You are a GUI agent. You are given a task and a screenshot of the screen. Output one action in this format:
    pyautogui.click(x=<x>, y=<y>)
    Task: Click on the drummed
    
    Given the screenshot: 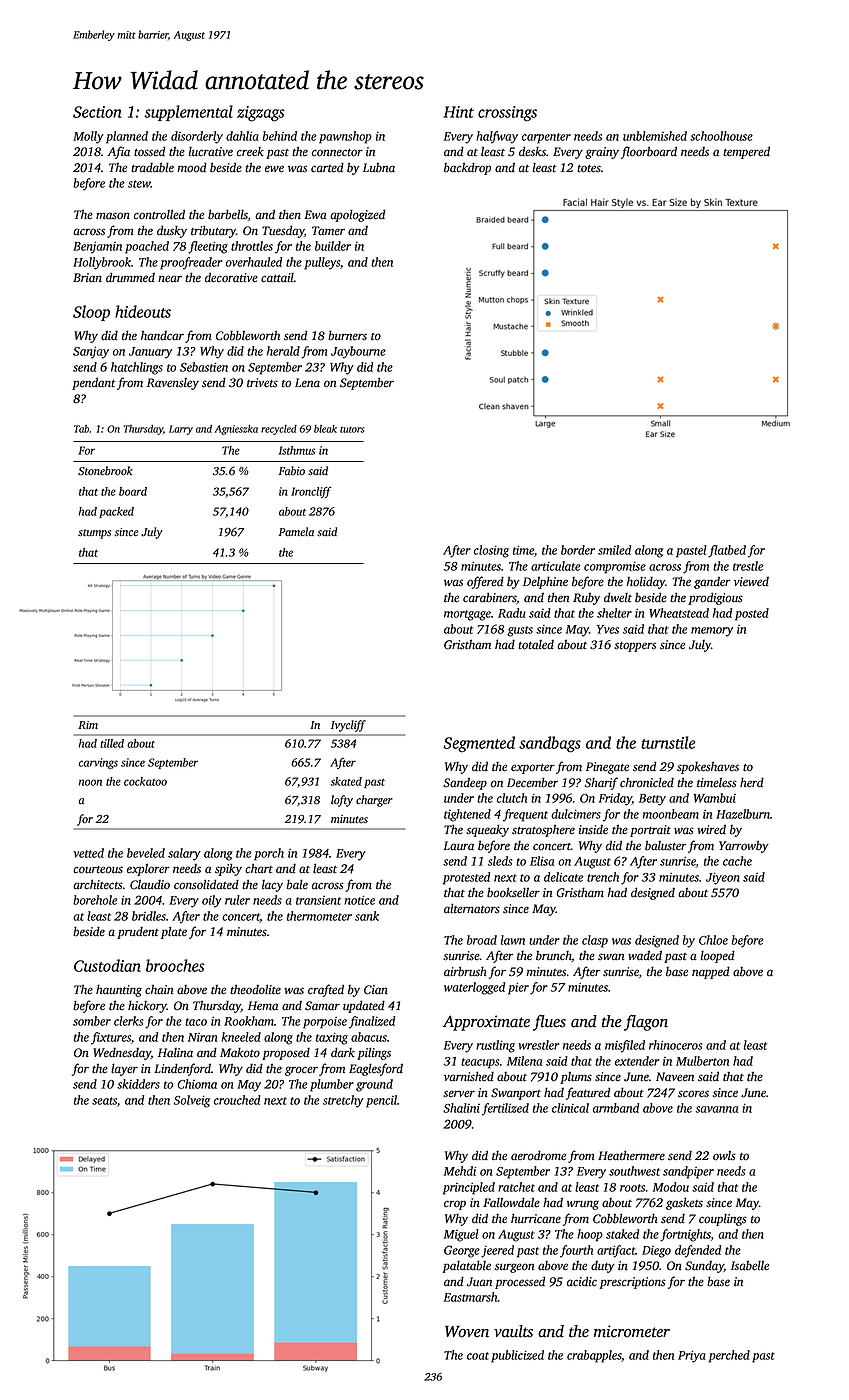 What is the action you would take?
    pyautogui.click(x=130, y=277)
